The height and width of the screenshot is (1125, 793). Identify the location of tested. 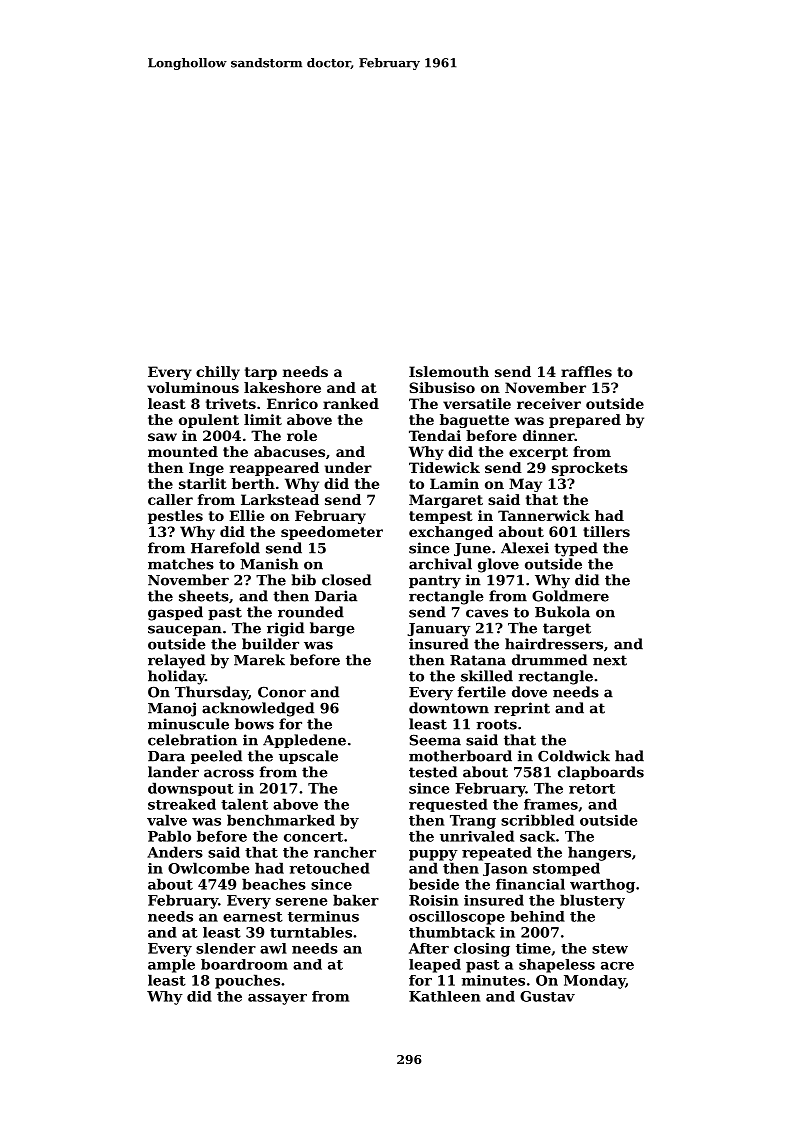
(433, 772).
